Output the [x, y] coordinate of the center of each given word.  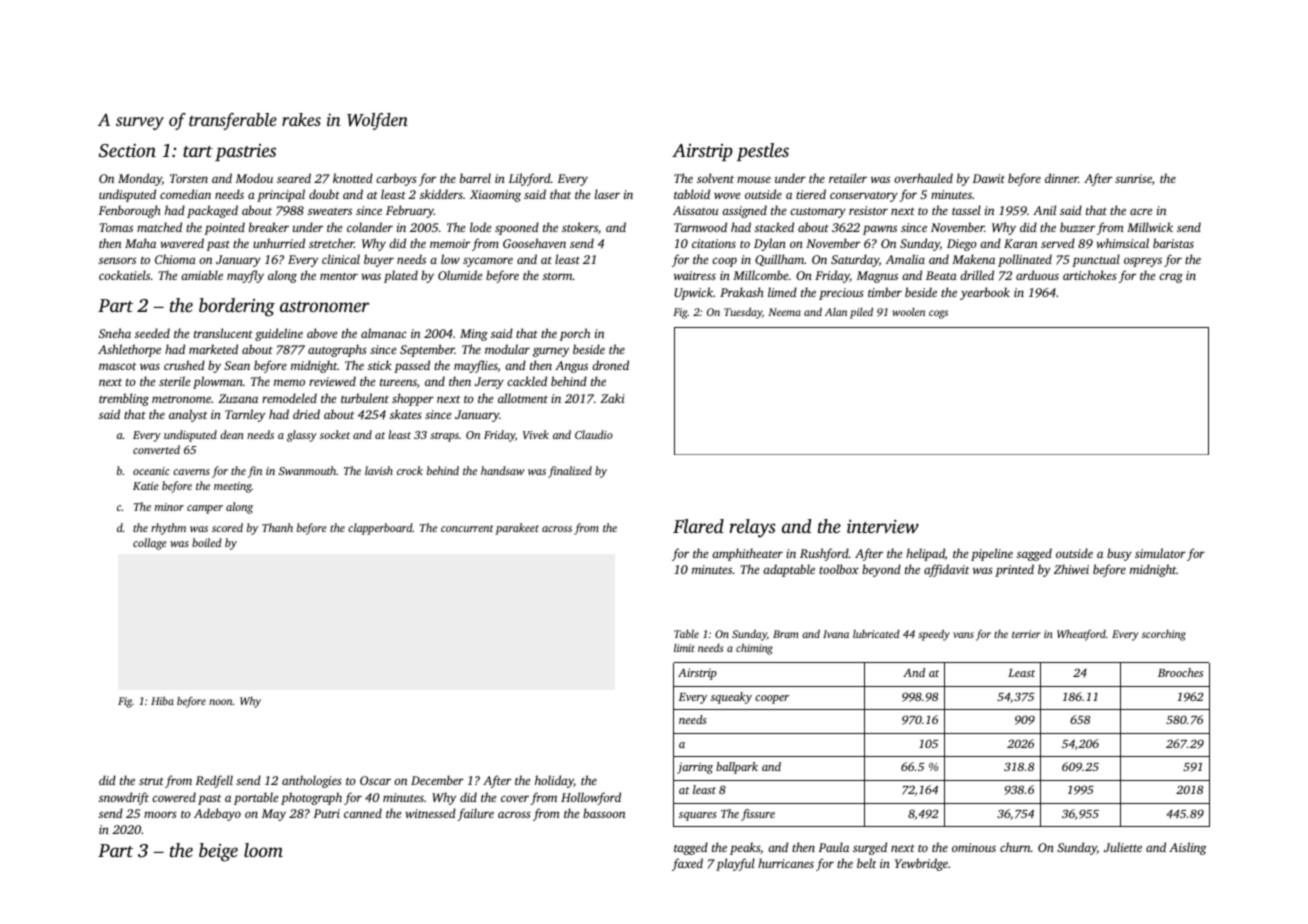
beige [218, 852]
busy [1119, 554]
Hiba [162, 700]
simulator [1160, 553]
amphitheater [747, 554]
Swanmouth [308, 470]
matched [159, 227]
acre [1141, 211]
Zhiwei [1071, 569]
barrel [475, 178]
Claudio [594, 434]
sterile [174, 381]
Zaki [612, 398]
